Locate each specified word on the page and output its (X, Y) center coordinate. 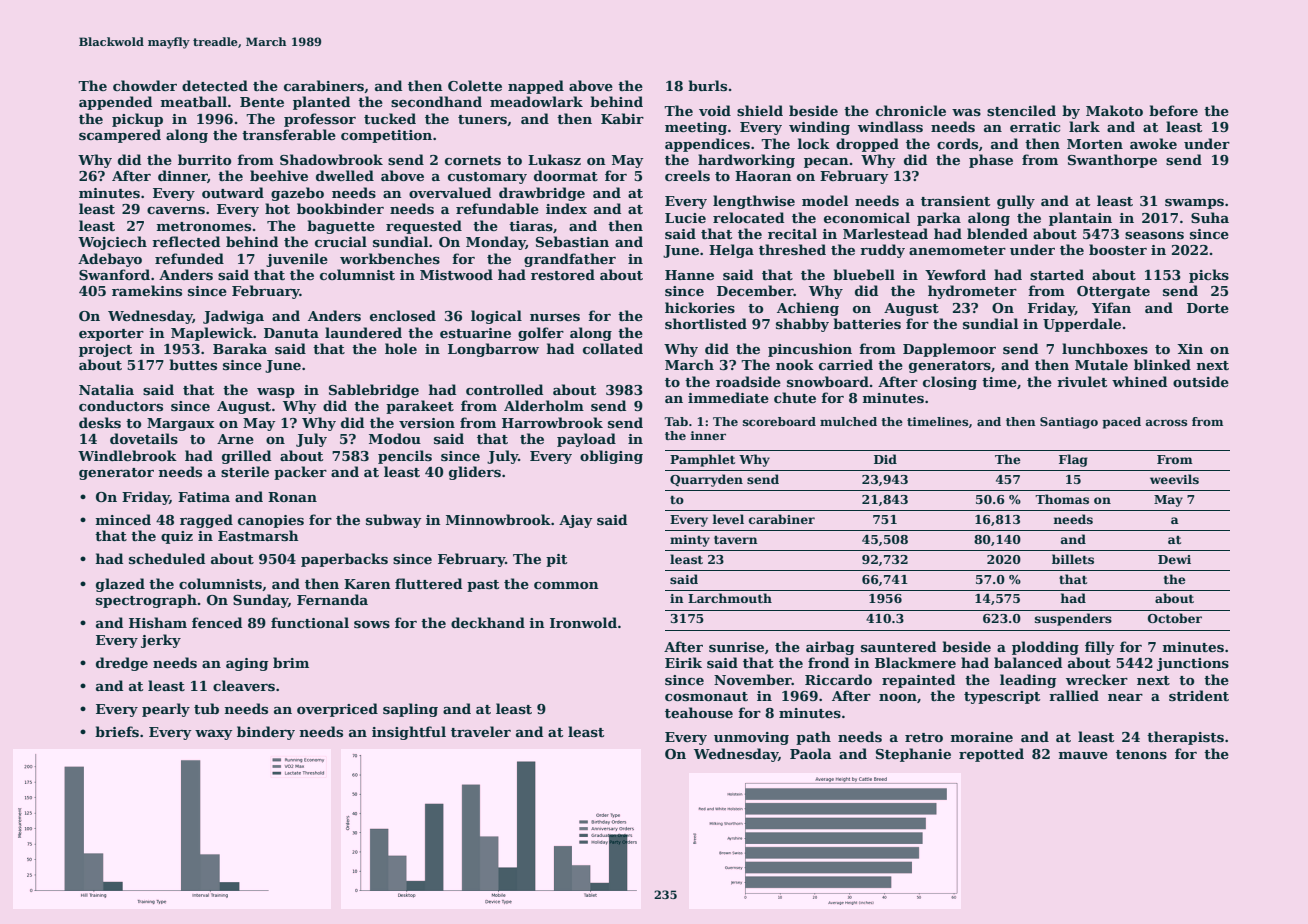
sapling (410, 710)
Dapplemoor (949, 350)
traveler (481, 731)
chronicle (911, 110)
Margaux (180, 424)
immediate (728, 397)
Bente (262, 102)
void (715, 110)
